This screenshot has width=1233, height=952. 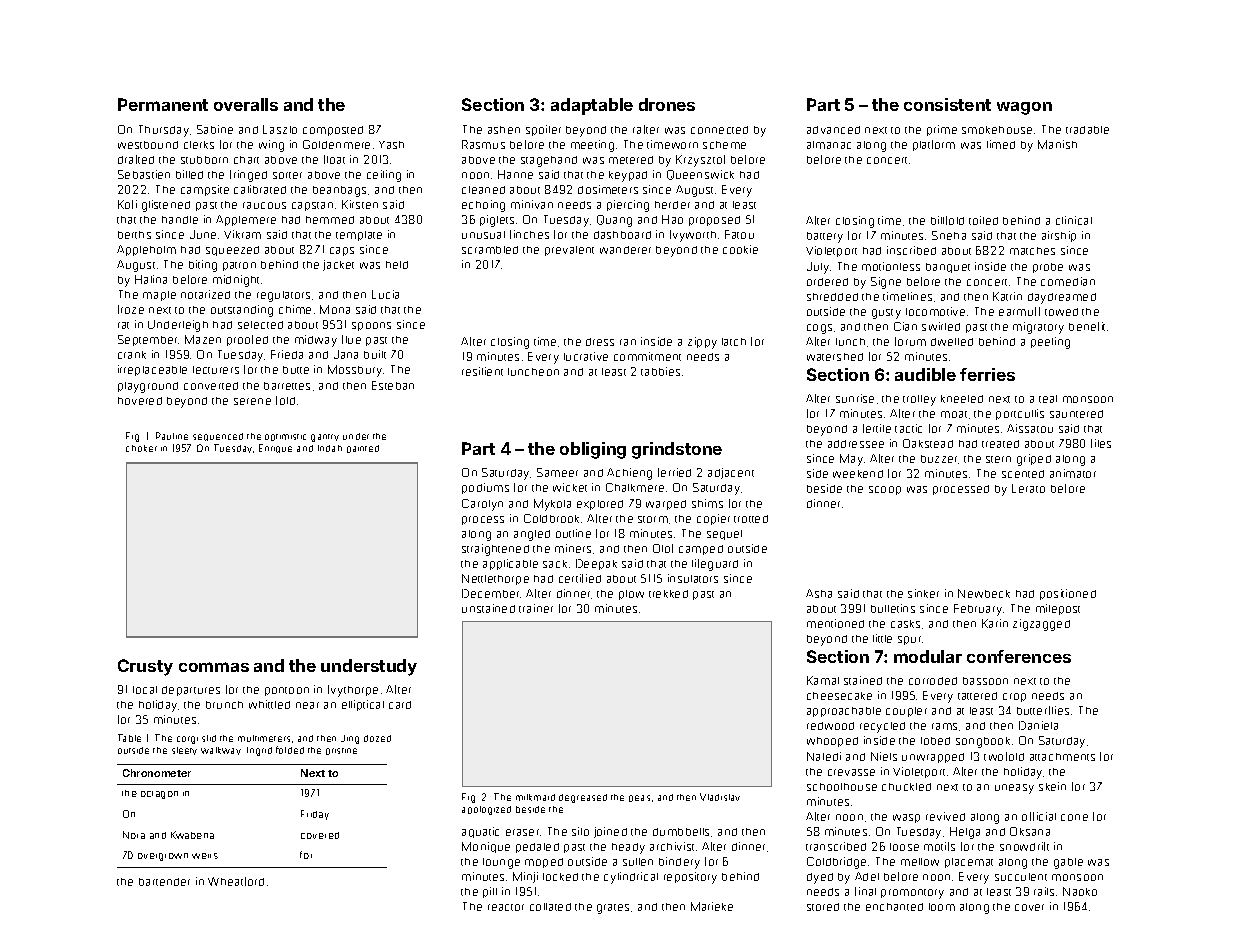 What do you see at coordinates (625, 250) in the screenshot?
I see `wanderer` at bounding box center [625, 250].
